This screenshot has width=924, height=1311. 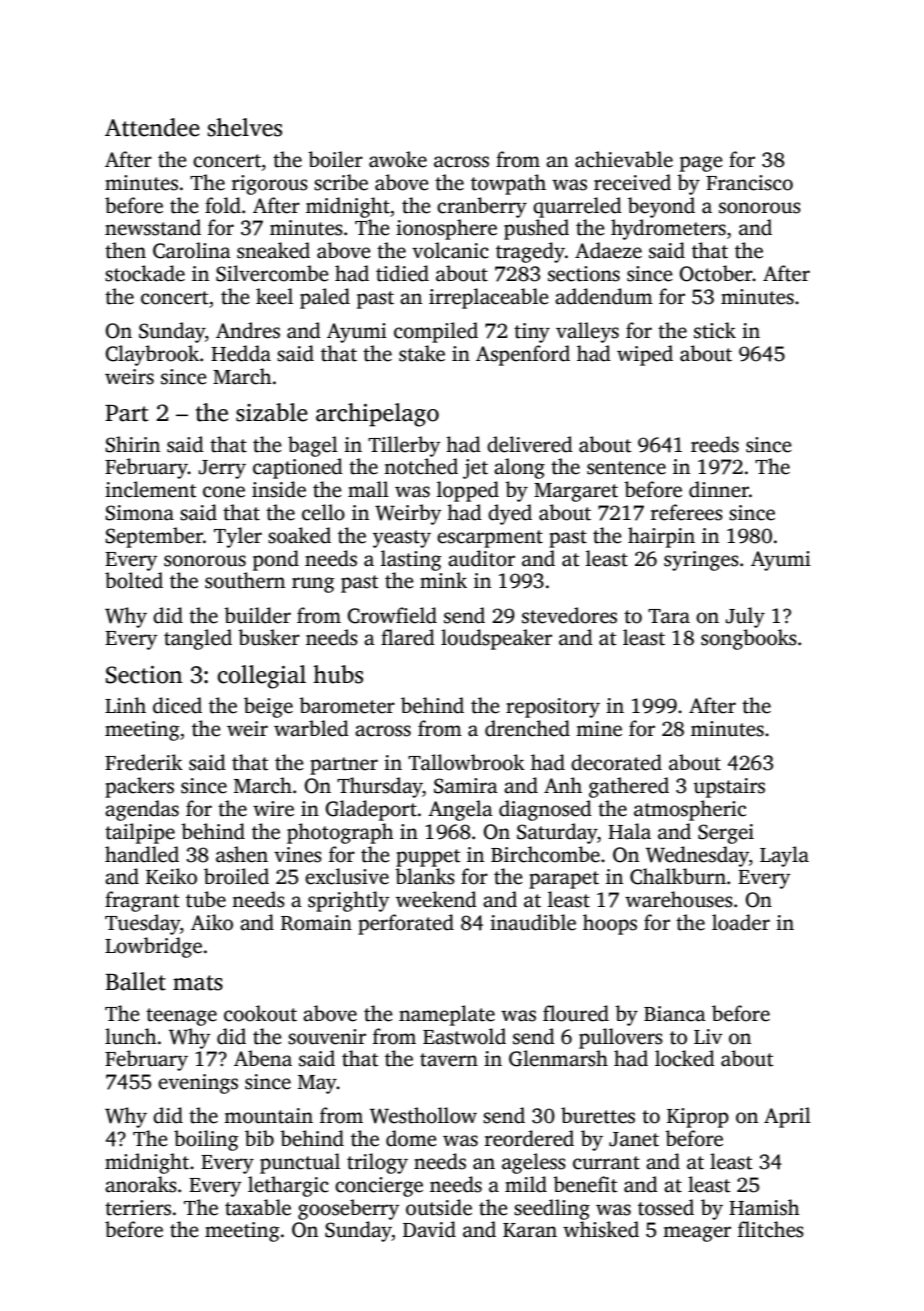 I want to click on Claybrook, so click(x=152, y=355).
